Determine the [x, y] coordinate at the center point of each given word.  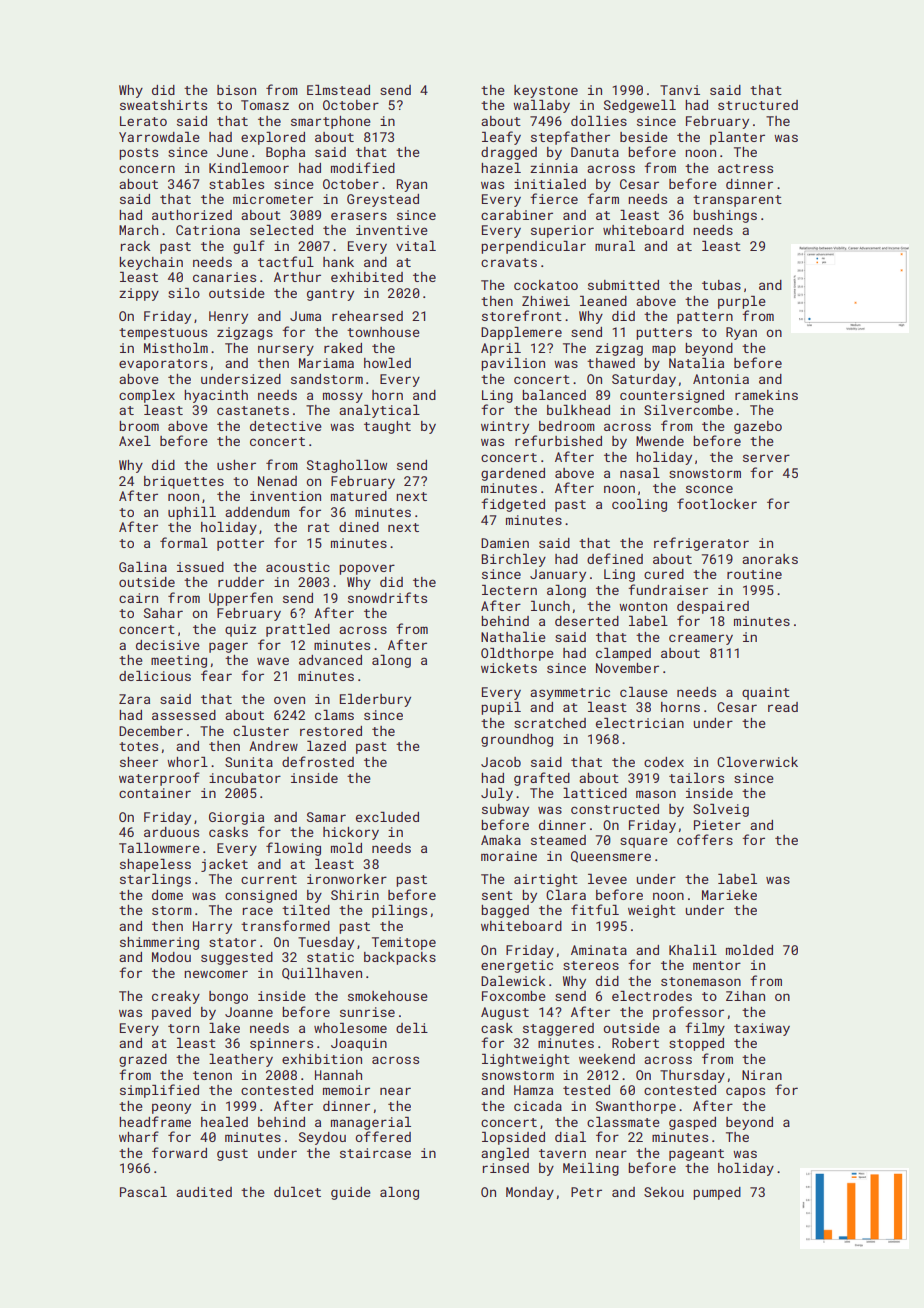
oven [289, 700]
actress [745, 168]
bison [236, 90]
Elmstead [338, 90]
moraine [509, 856]
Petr [586, 1192]
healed [224, 1122]
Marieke [729, 895]
